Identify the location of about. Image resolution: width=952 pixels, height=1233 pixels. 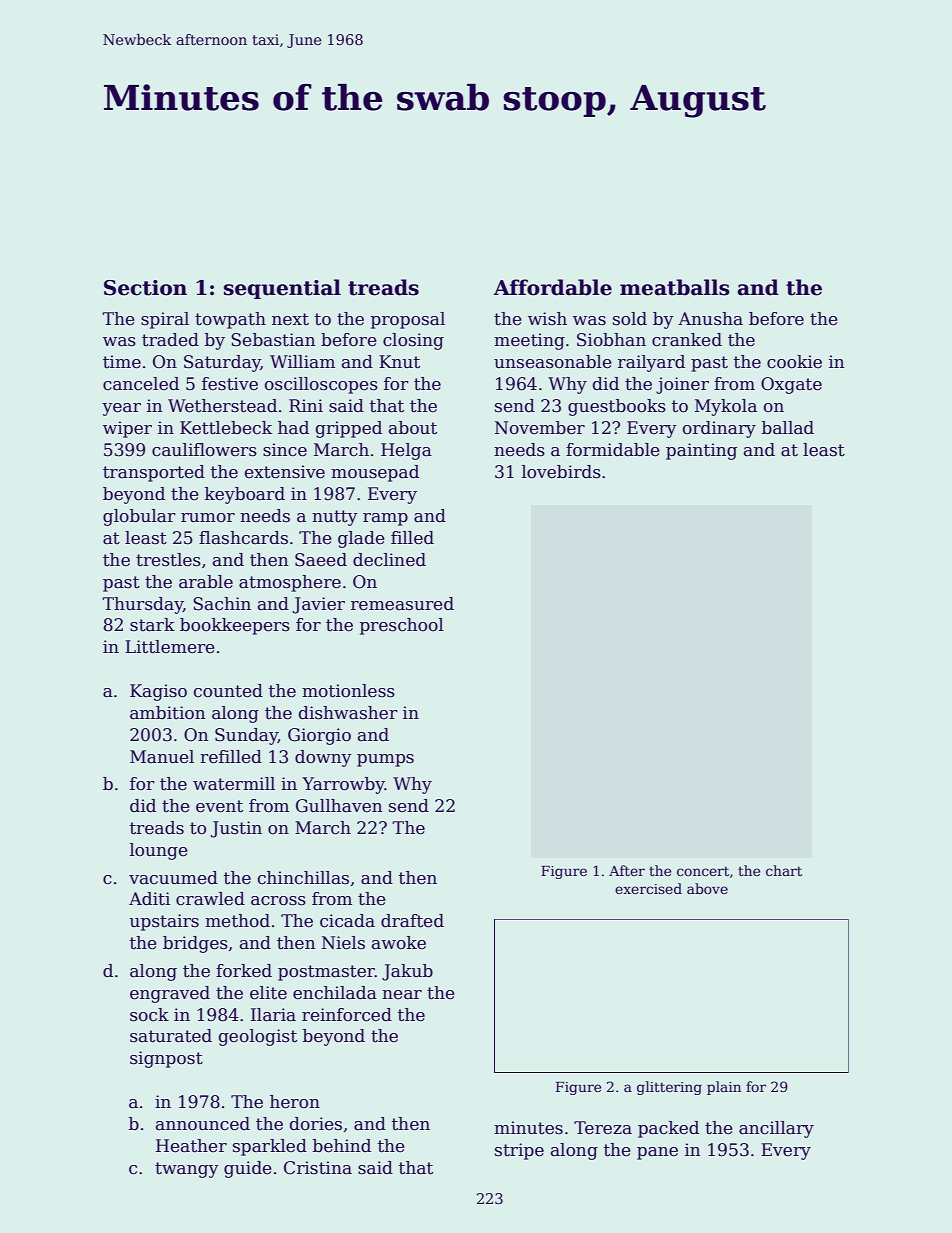
(413, 428).
